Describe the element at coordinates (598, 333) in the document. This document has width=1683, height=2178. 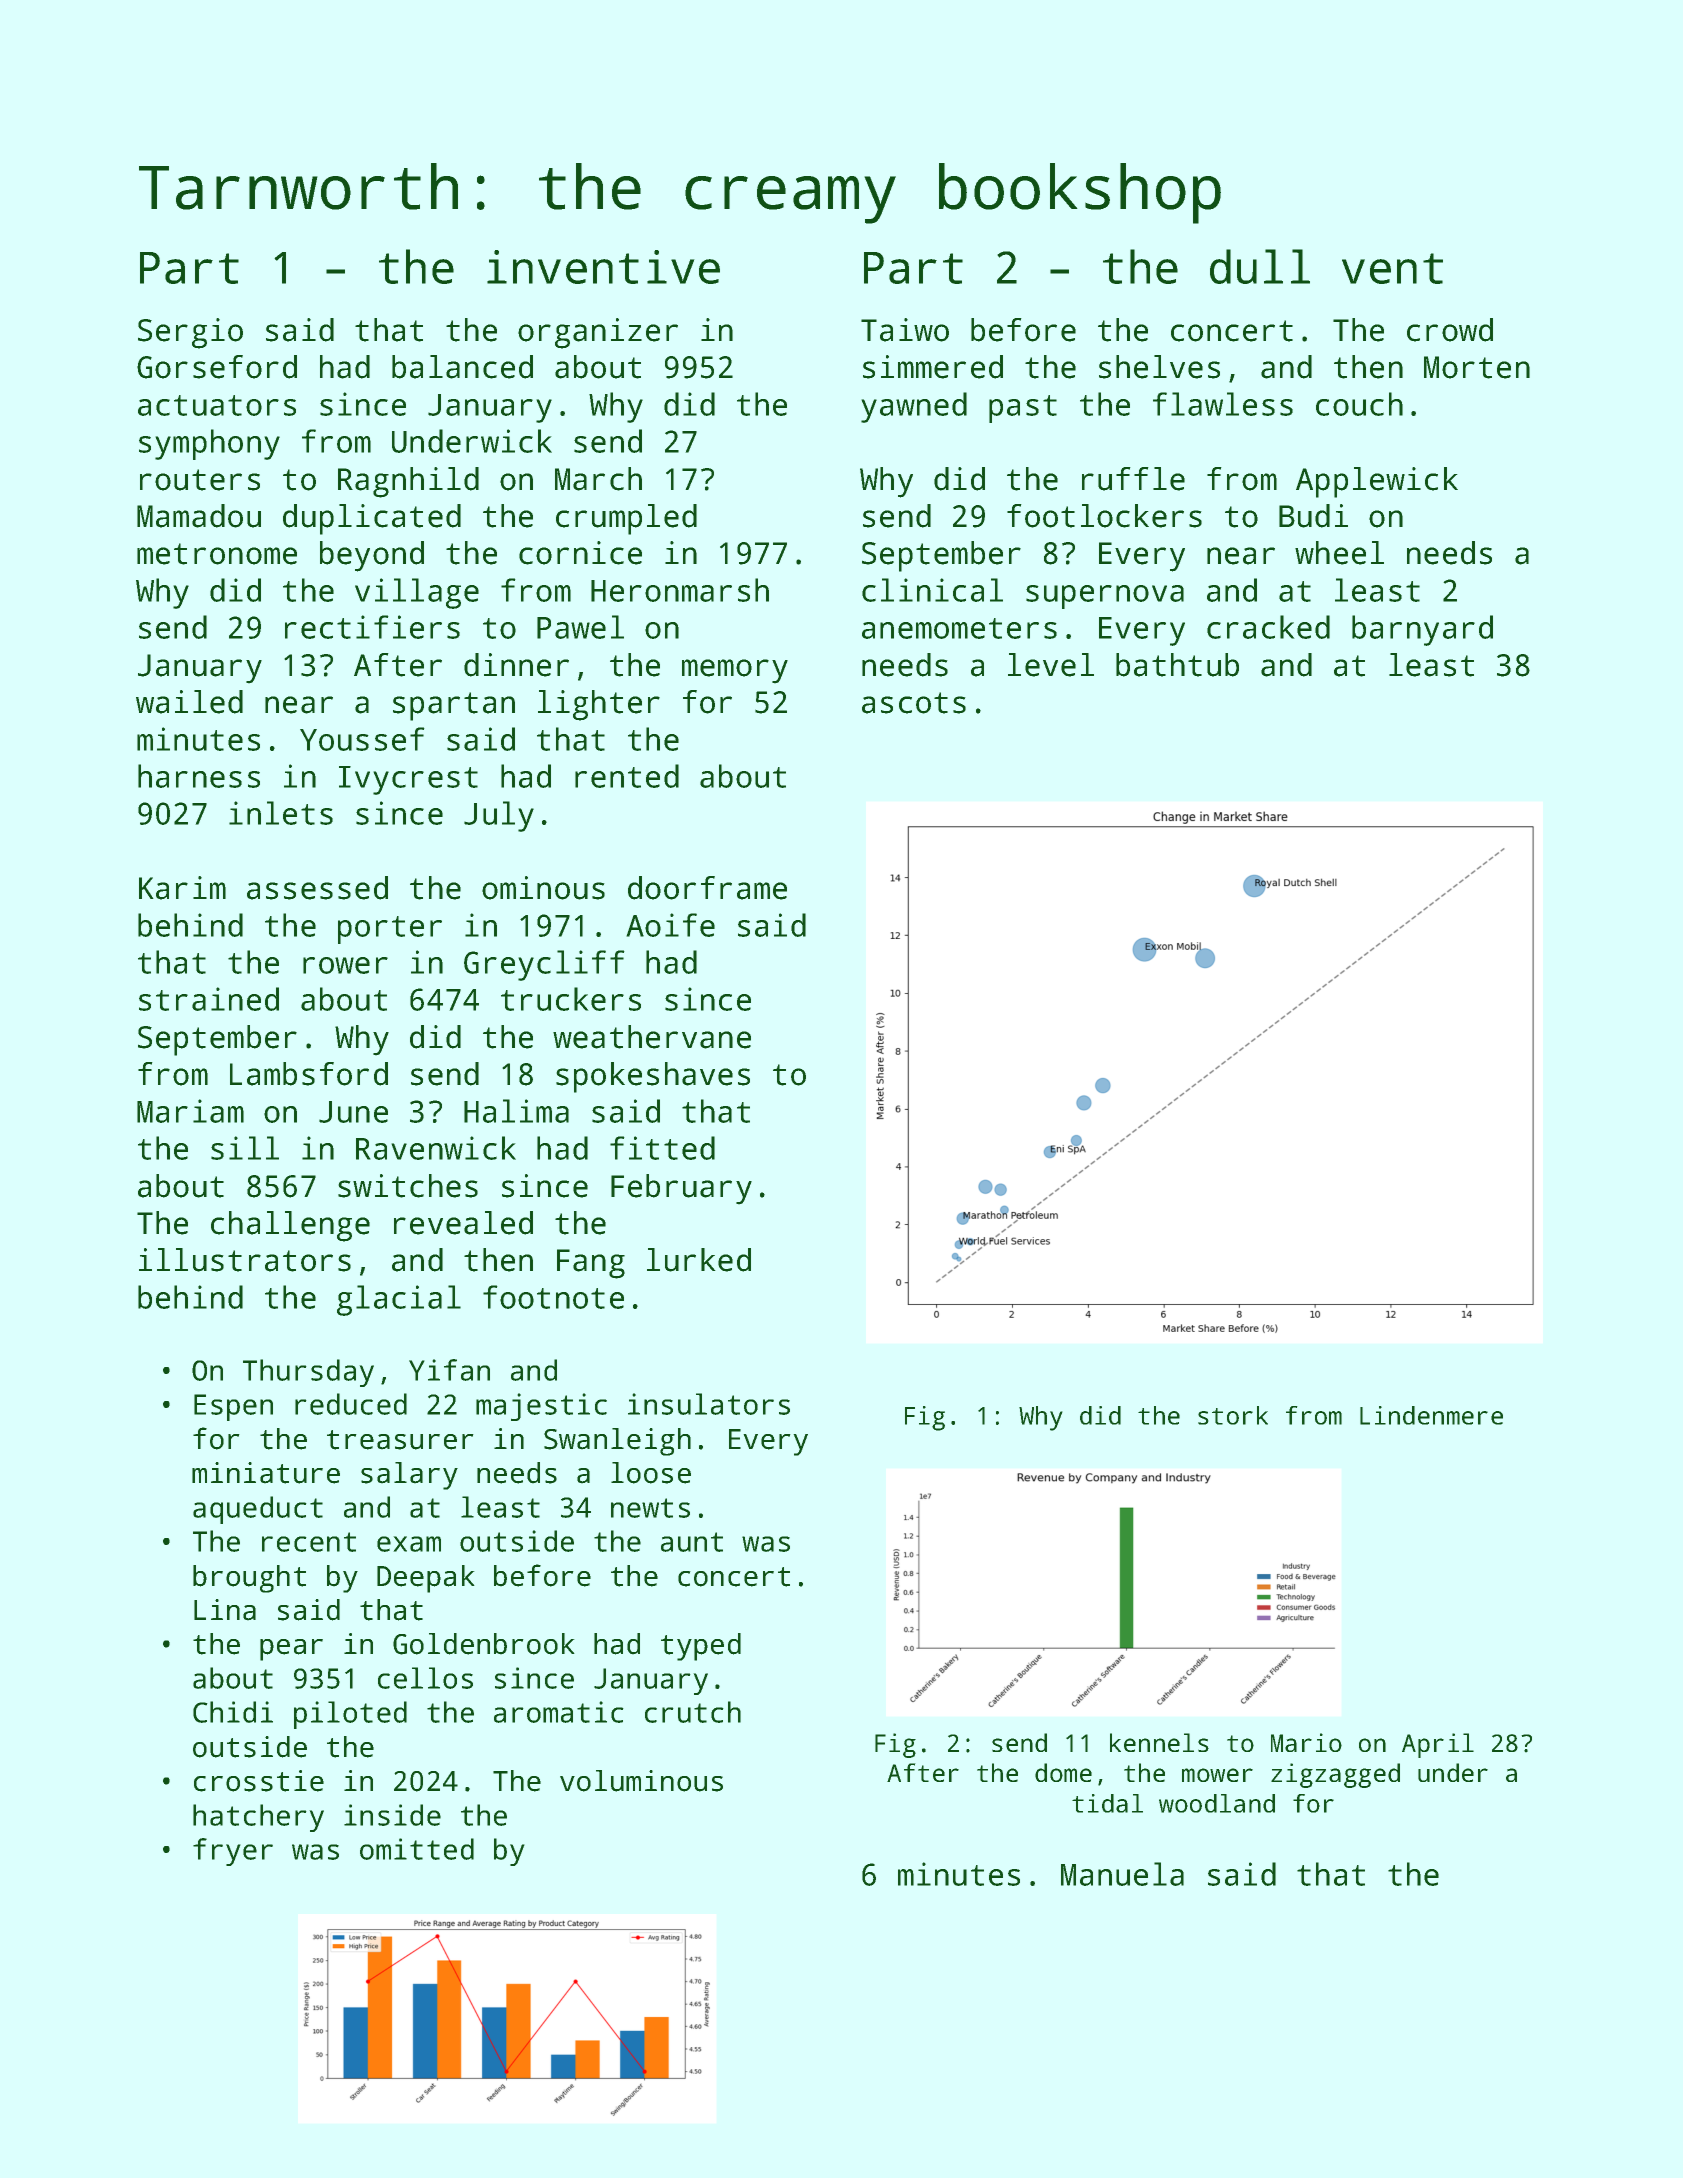
I see `organizer` at that location.
